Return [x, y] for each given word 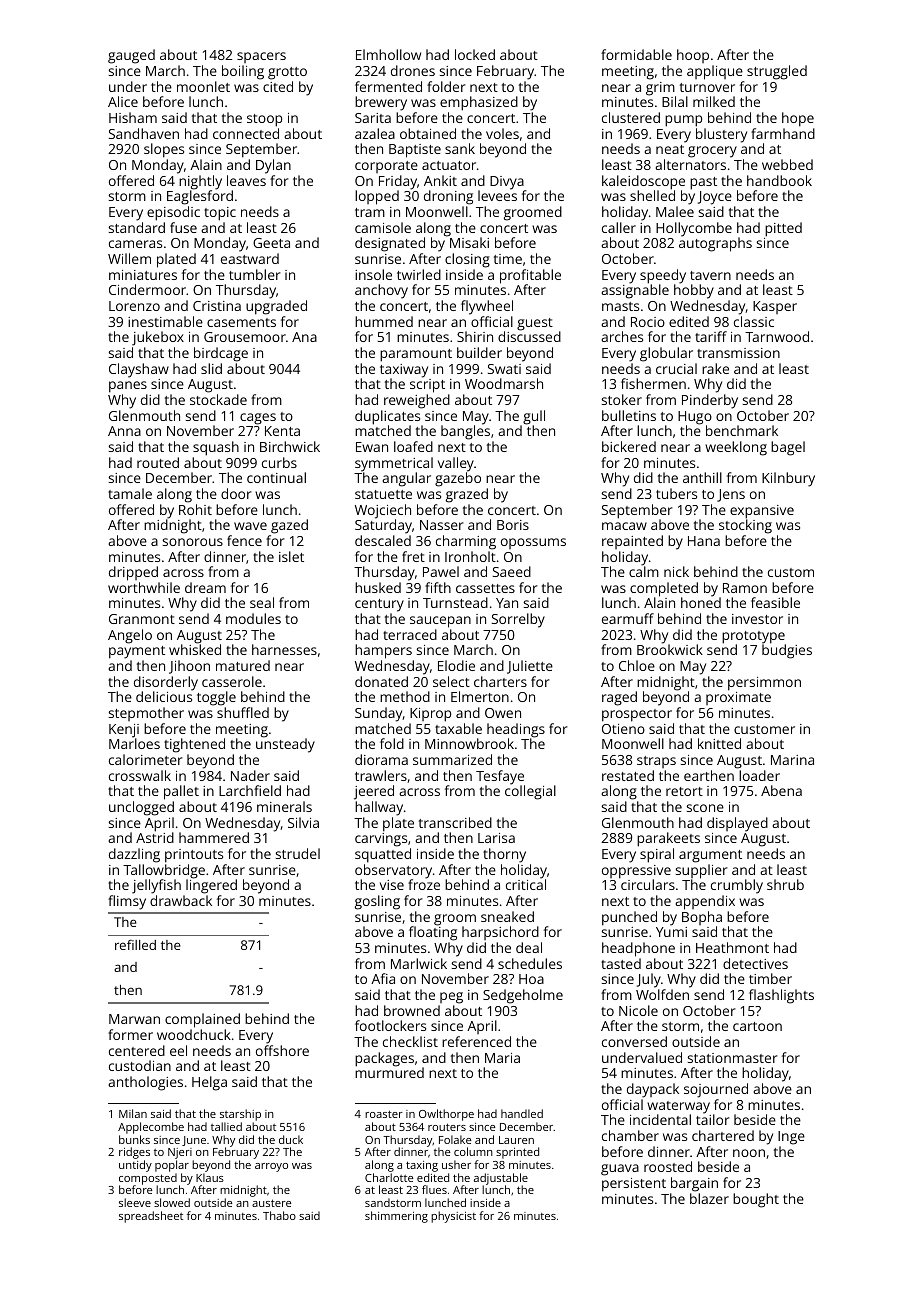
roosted [668, 1166]
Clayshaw [139, 370]
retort [684, 791]
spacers [261, 57]
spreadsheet [151, 1217]
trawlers [381, 775]
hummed [384, 321]
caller [619, 227]
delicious [164, 697]
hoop [693, 56]
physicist [453, 1217]
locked [475, 54]
